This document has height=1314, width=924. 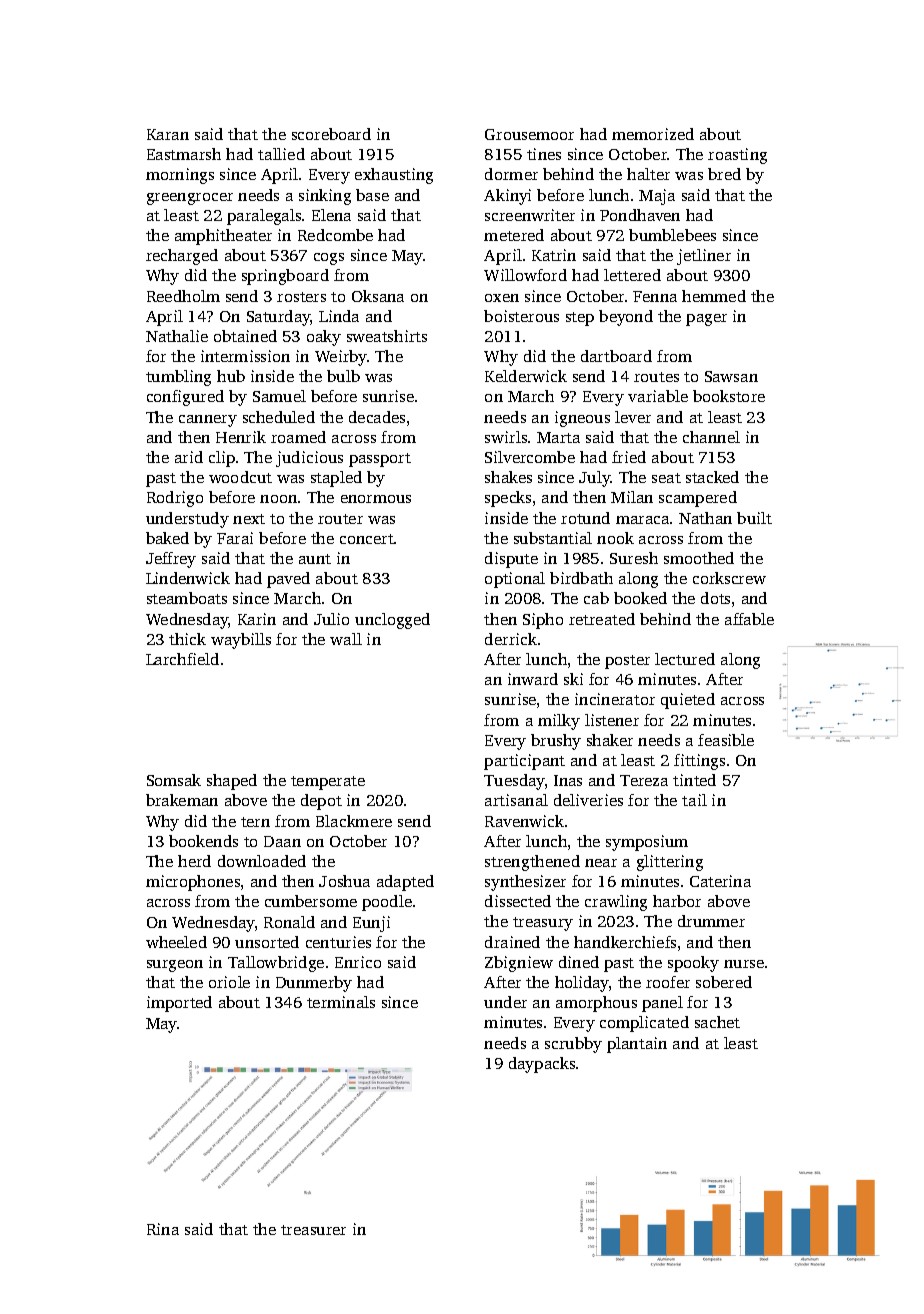 I want to click on treasurer, so click(x=313, y=1230).
